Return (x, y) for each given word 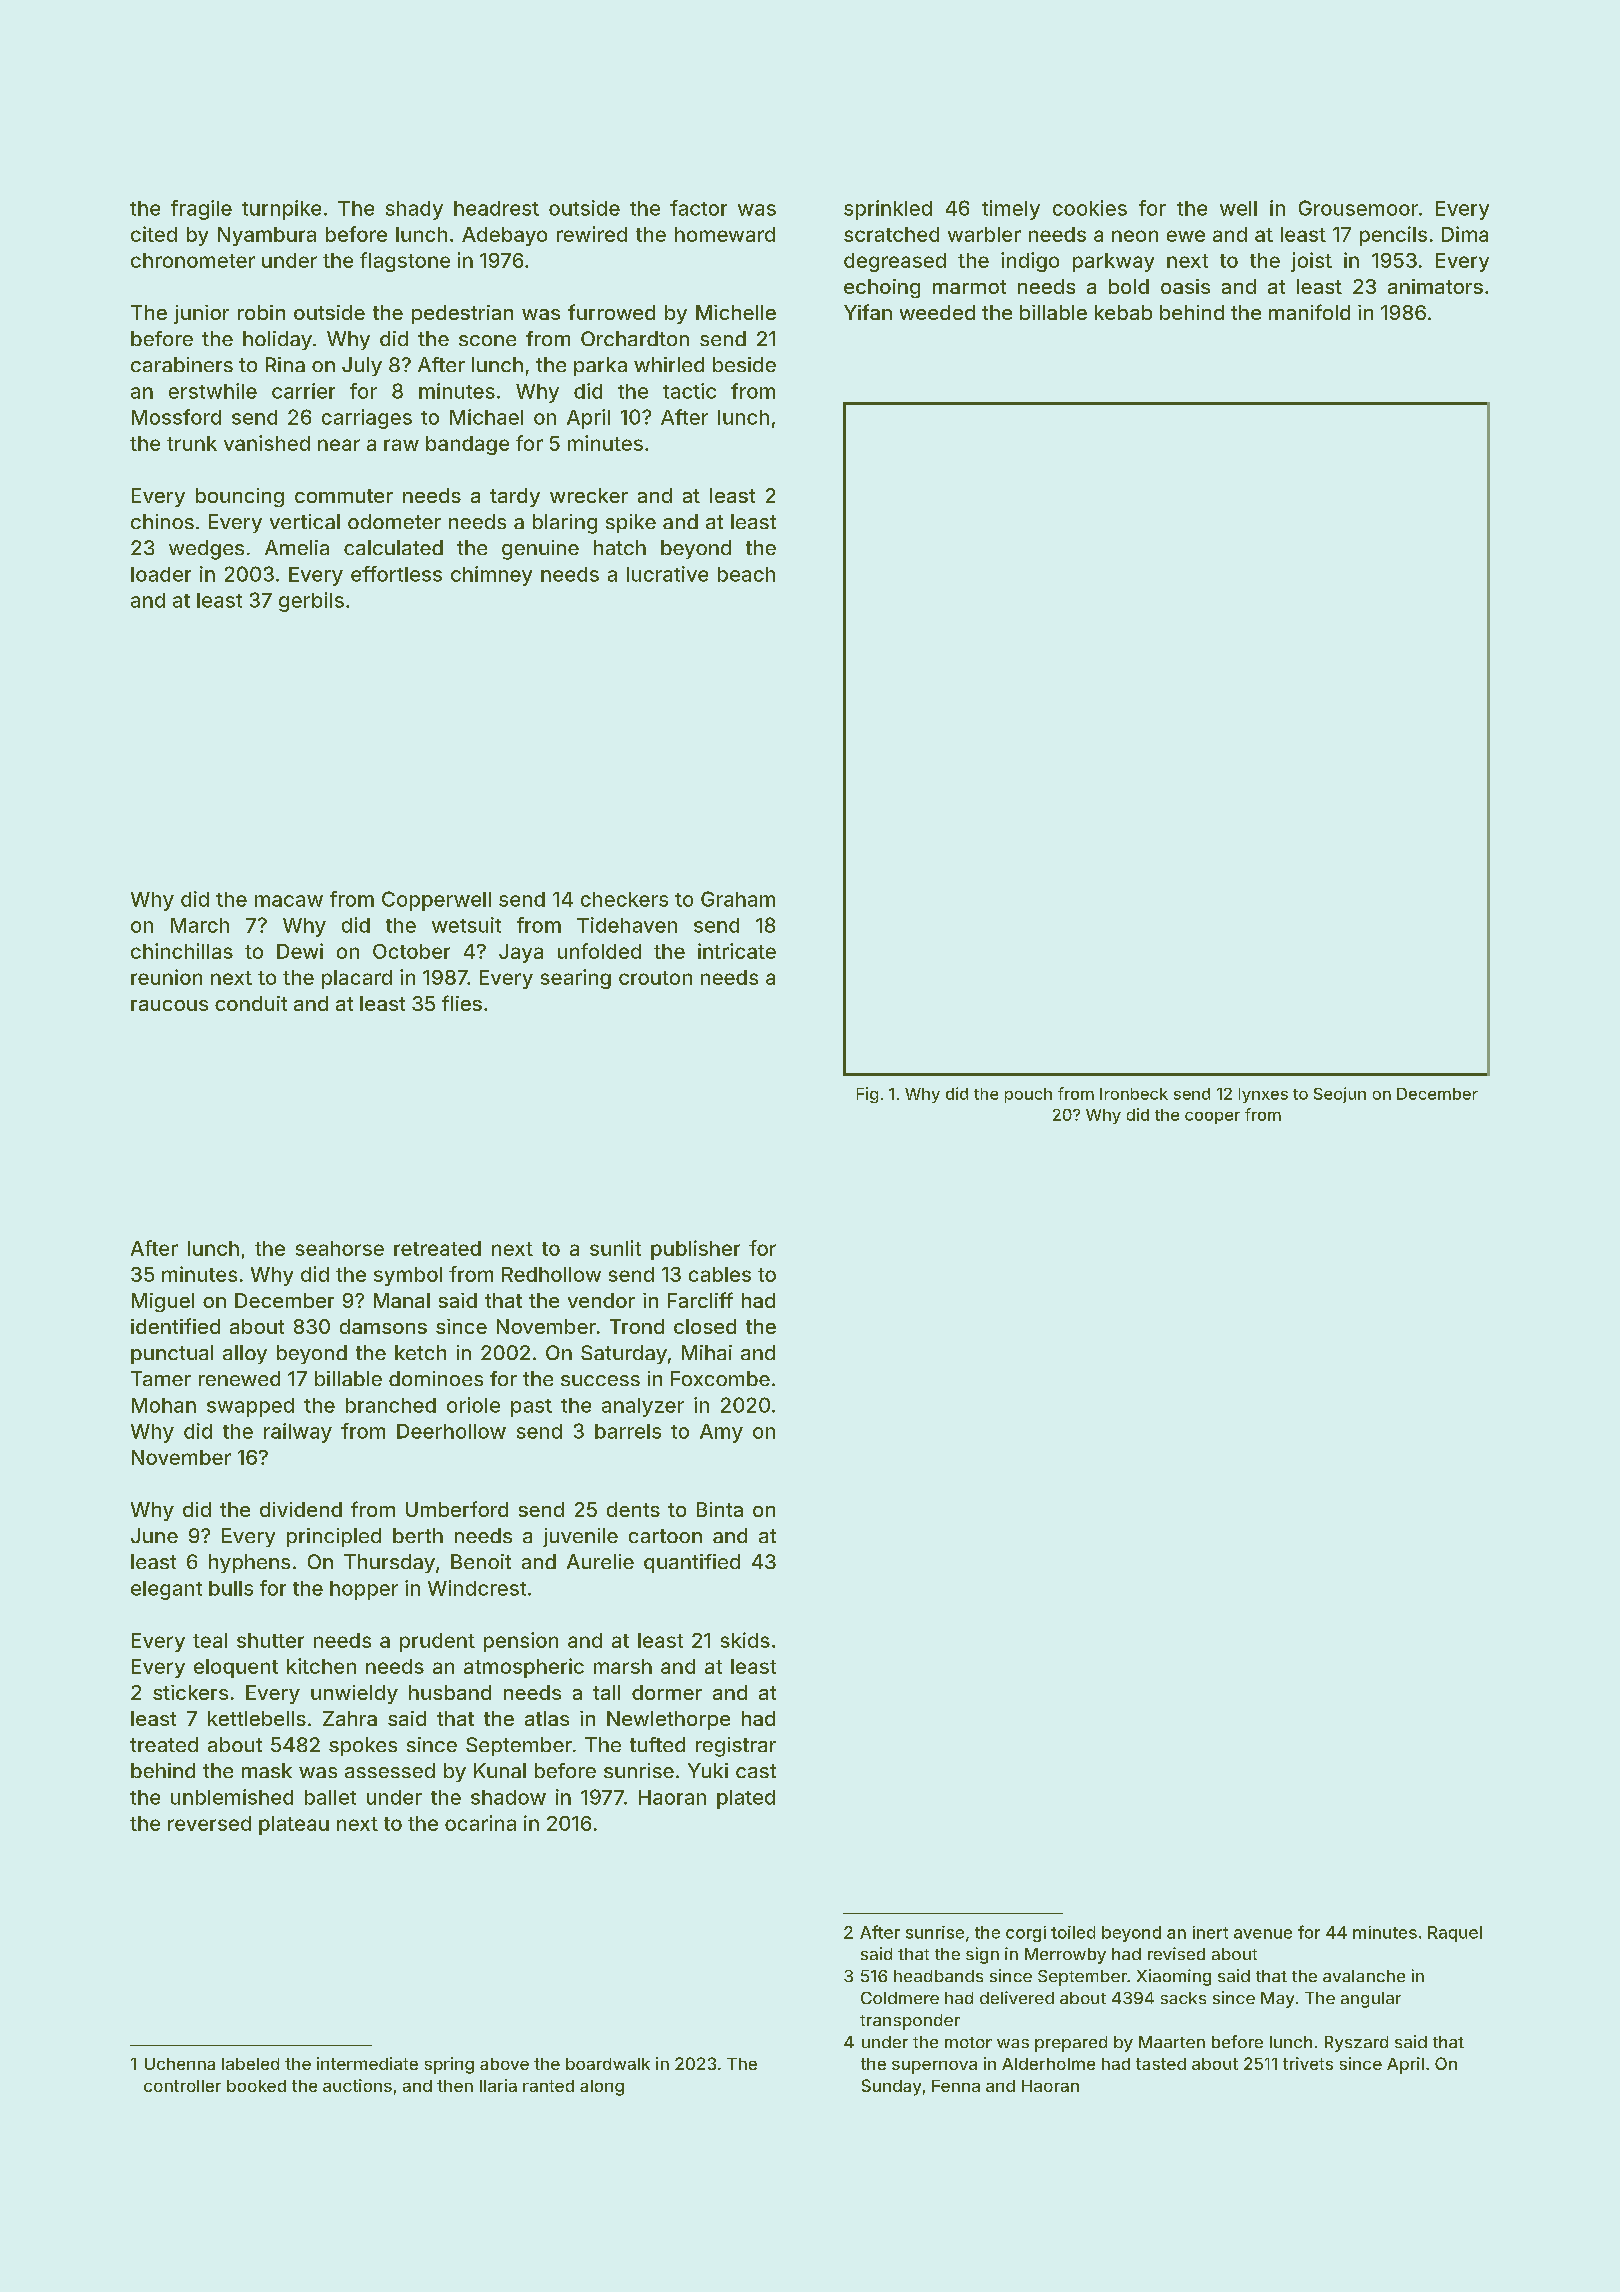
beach (746, 574)
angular (1371, 2000)
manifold (1309, 312)
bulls (231, 1588)
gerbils (311, 602)
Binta (720, 1509)
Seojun (1340, 1095)
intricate (737, 951)
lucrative (667, 574)
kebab (1123, 312)
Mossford (176, 417)
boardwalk (608, 2064)
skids (745, 1640)
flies (462, 1003)
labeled (250, 2064)
